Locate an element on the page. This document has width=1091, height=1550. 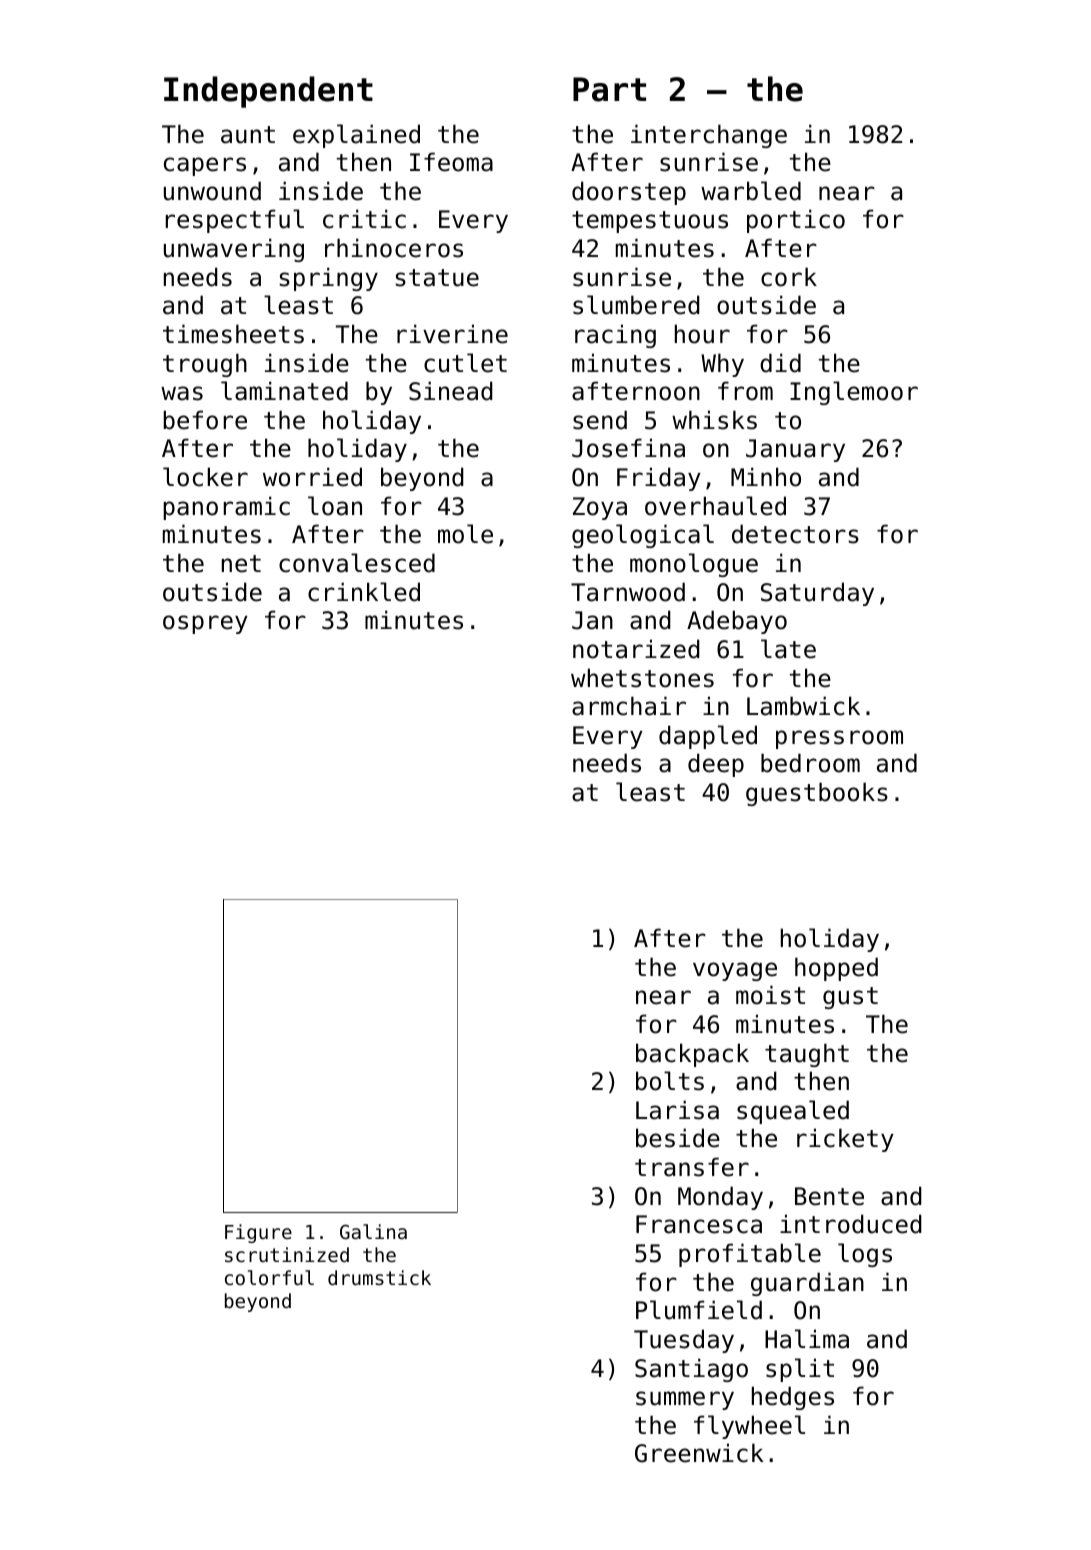
January is located at coordinates (795, 450).
